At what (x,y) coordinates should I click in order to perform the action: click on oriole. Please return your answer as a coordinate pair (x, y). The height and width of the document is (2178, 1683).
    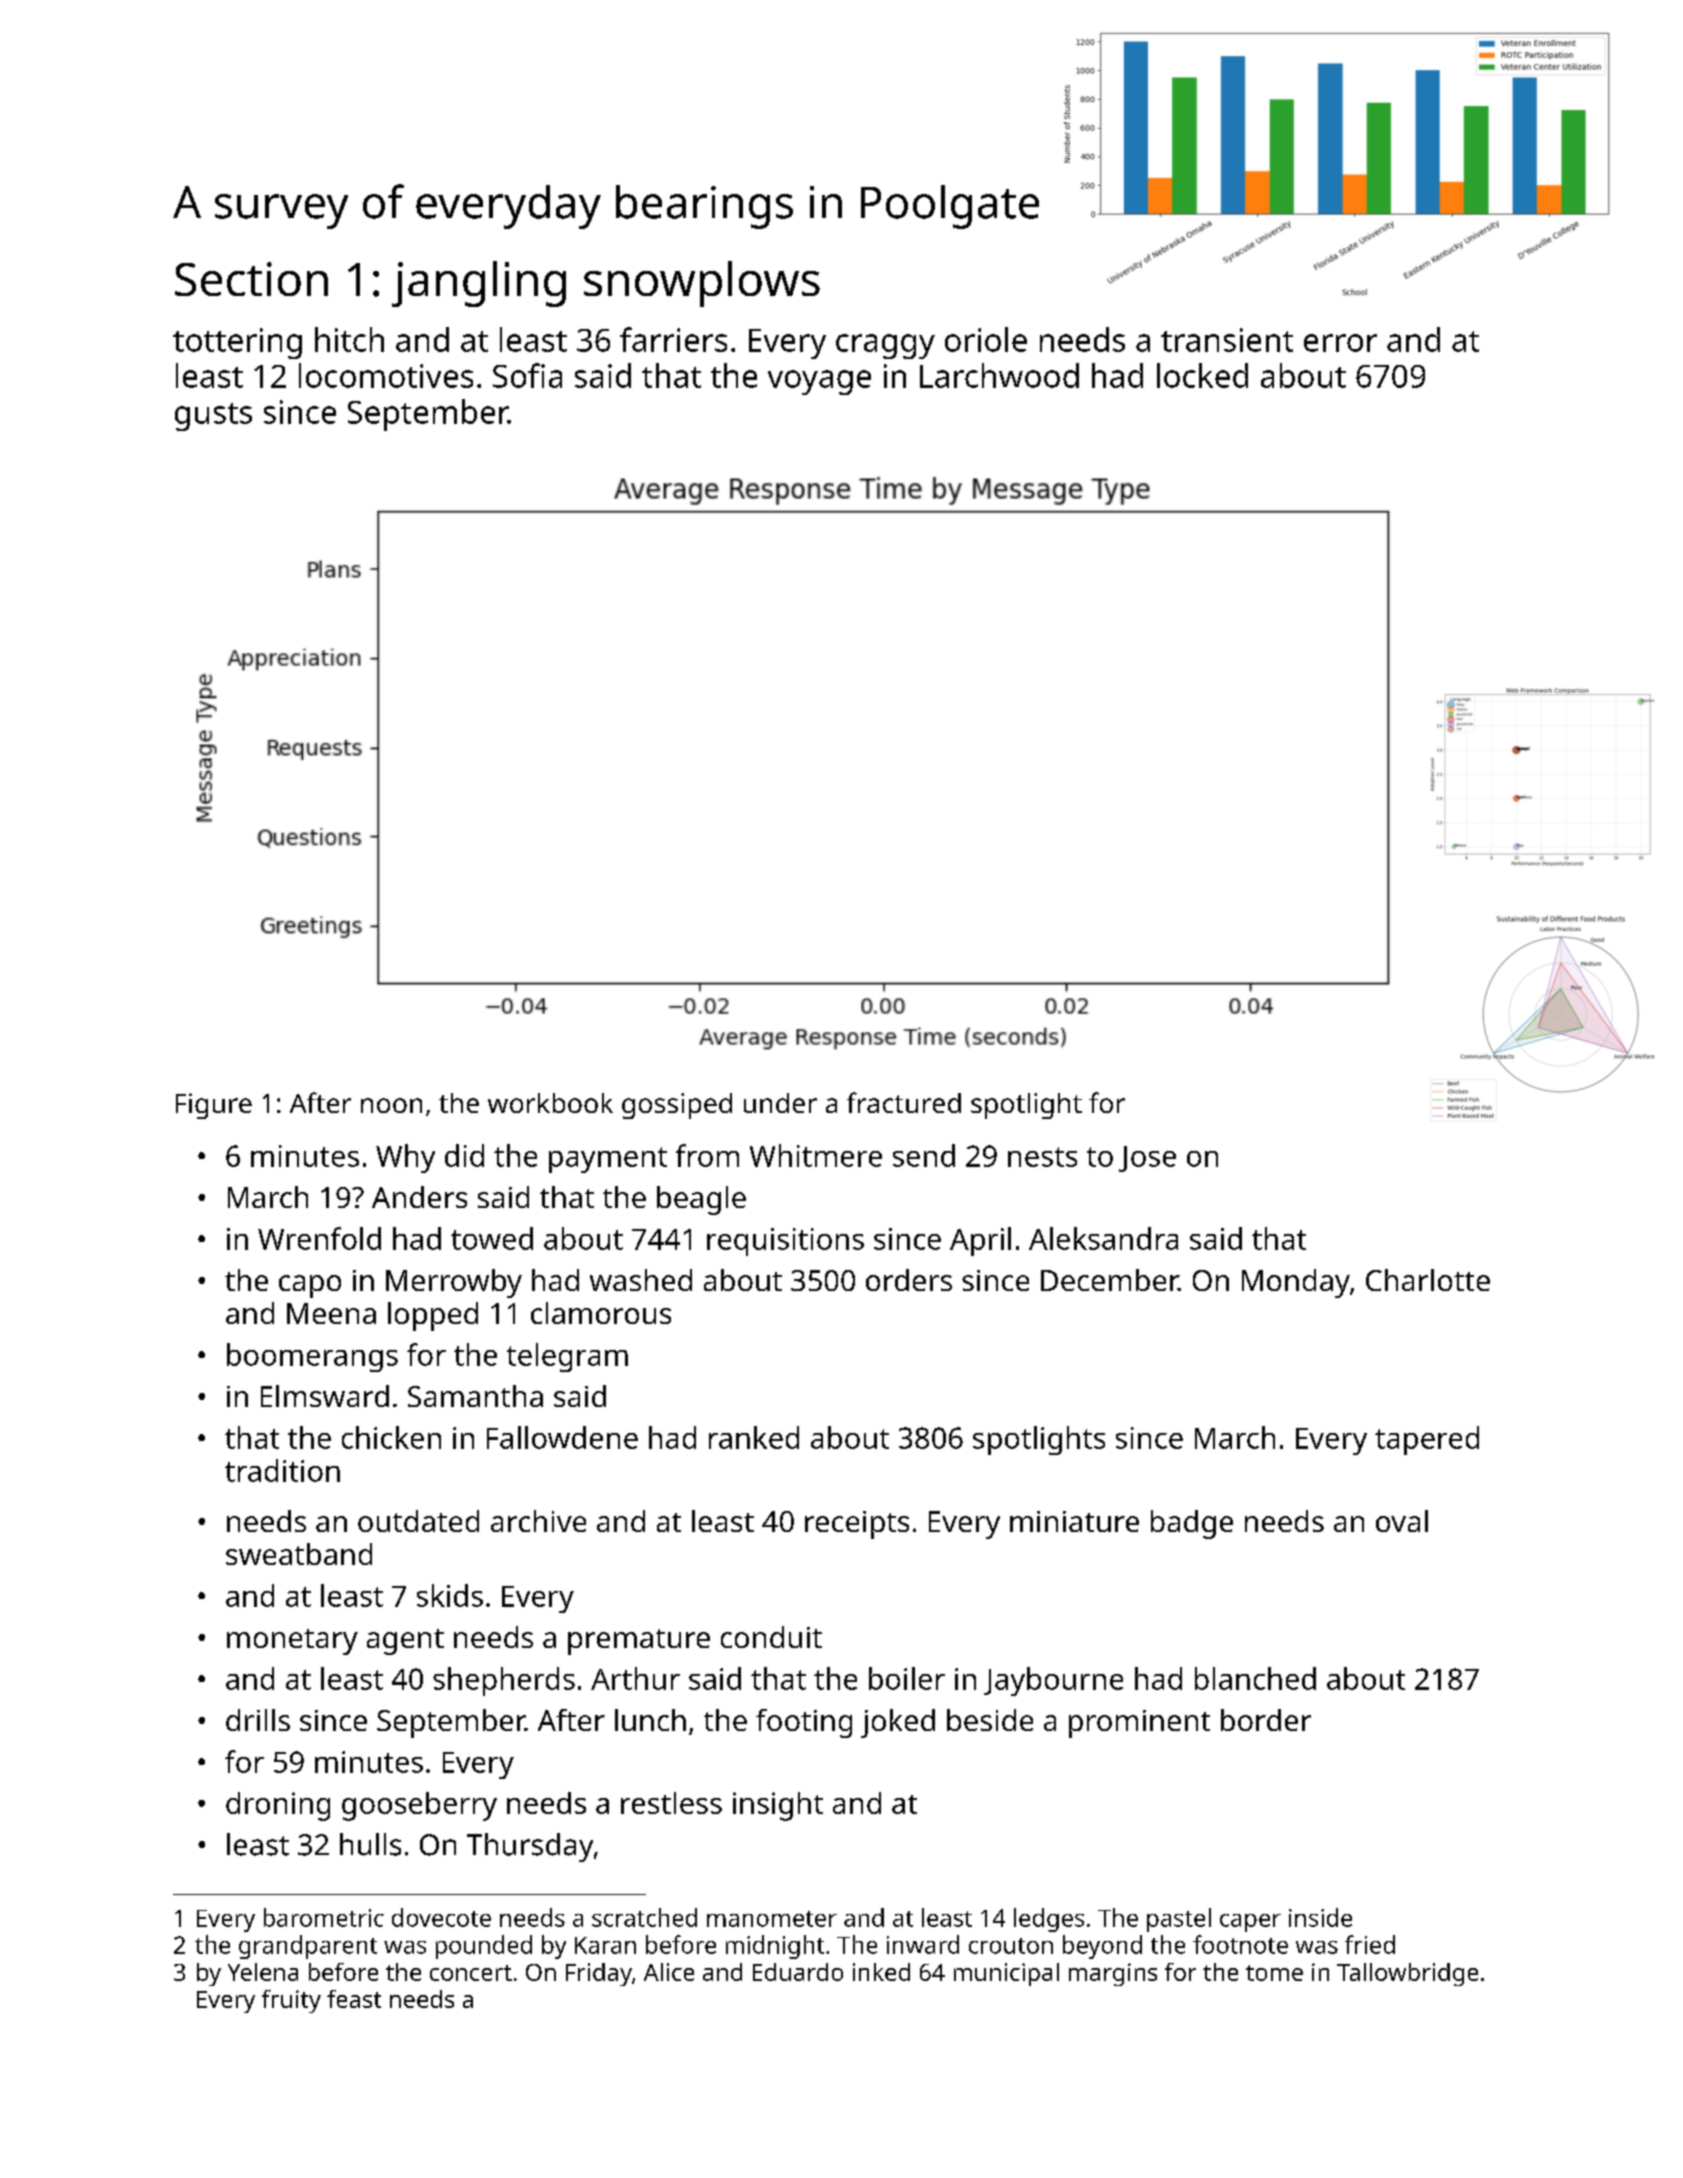
    Looking at the image, I should click on (986, 339).
